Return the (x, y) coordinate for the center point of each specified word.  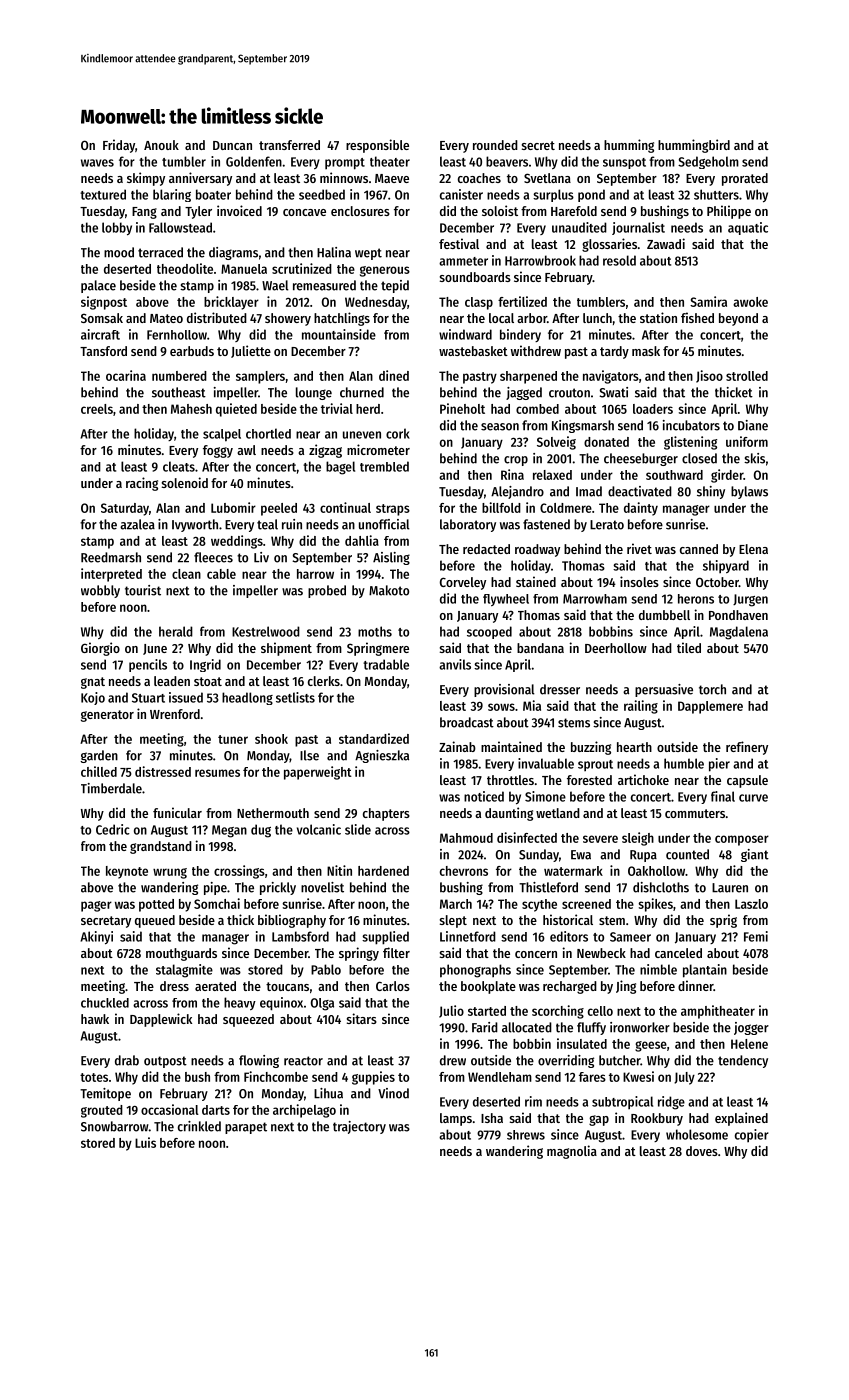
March (456, 904)
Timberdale (111, 788)
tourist (143, 590)
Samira (708, 301)
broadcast (467, 722)
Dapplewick (161, 1020)
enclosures (360, 211)
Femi (756, 936)
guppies (373, 1078)
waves (97, 163)
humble (684, 763)
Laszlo (751, 904)
